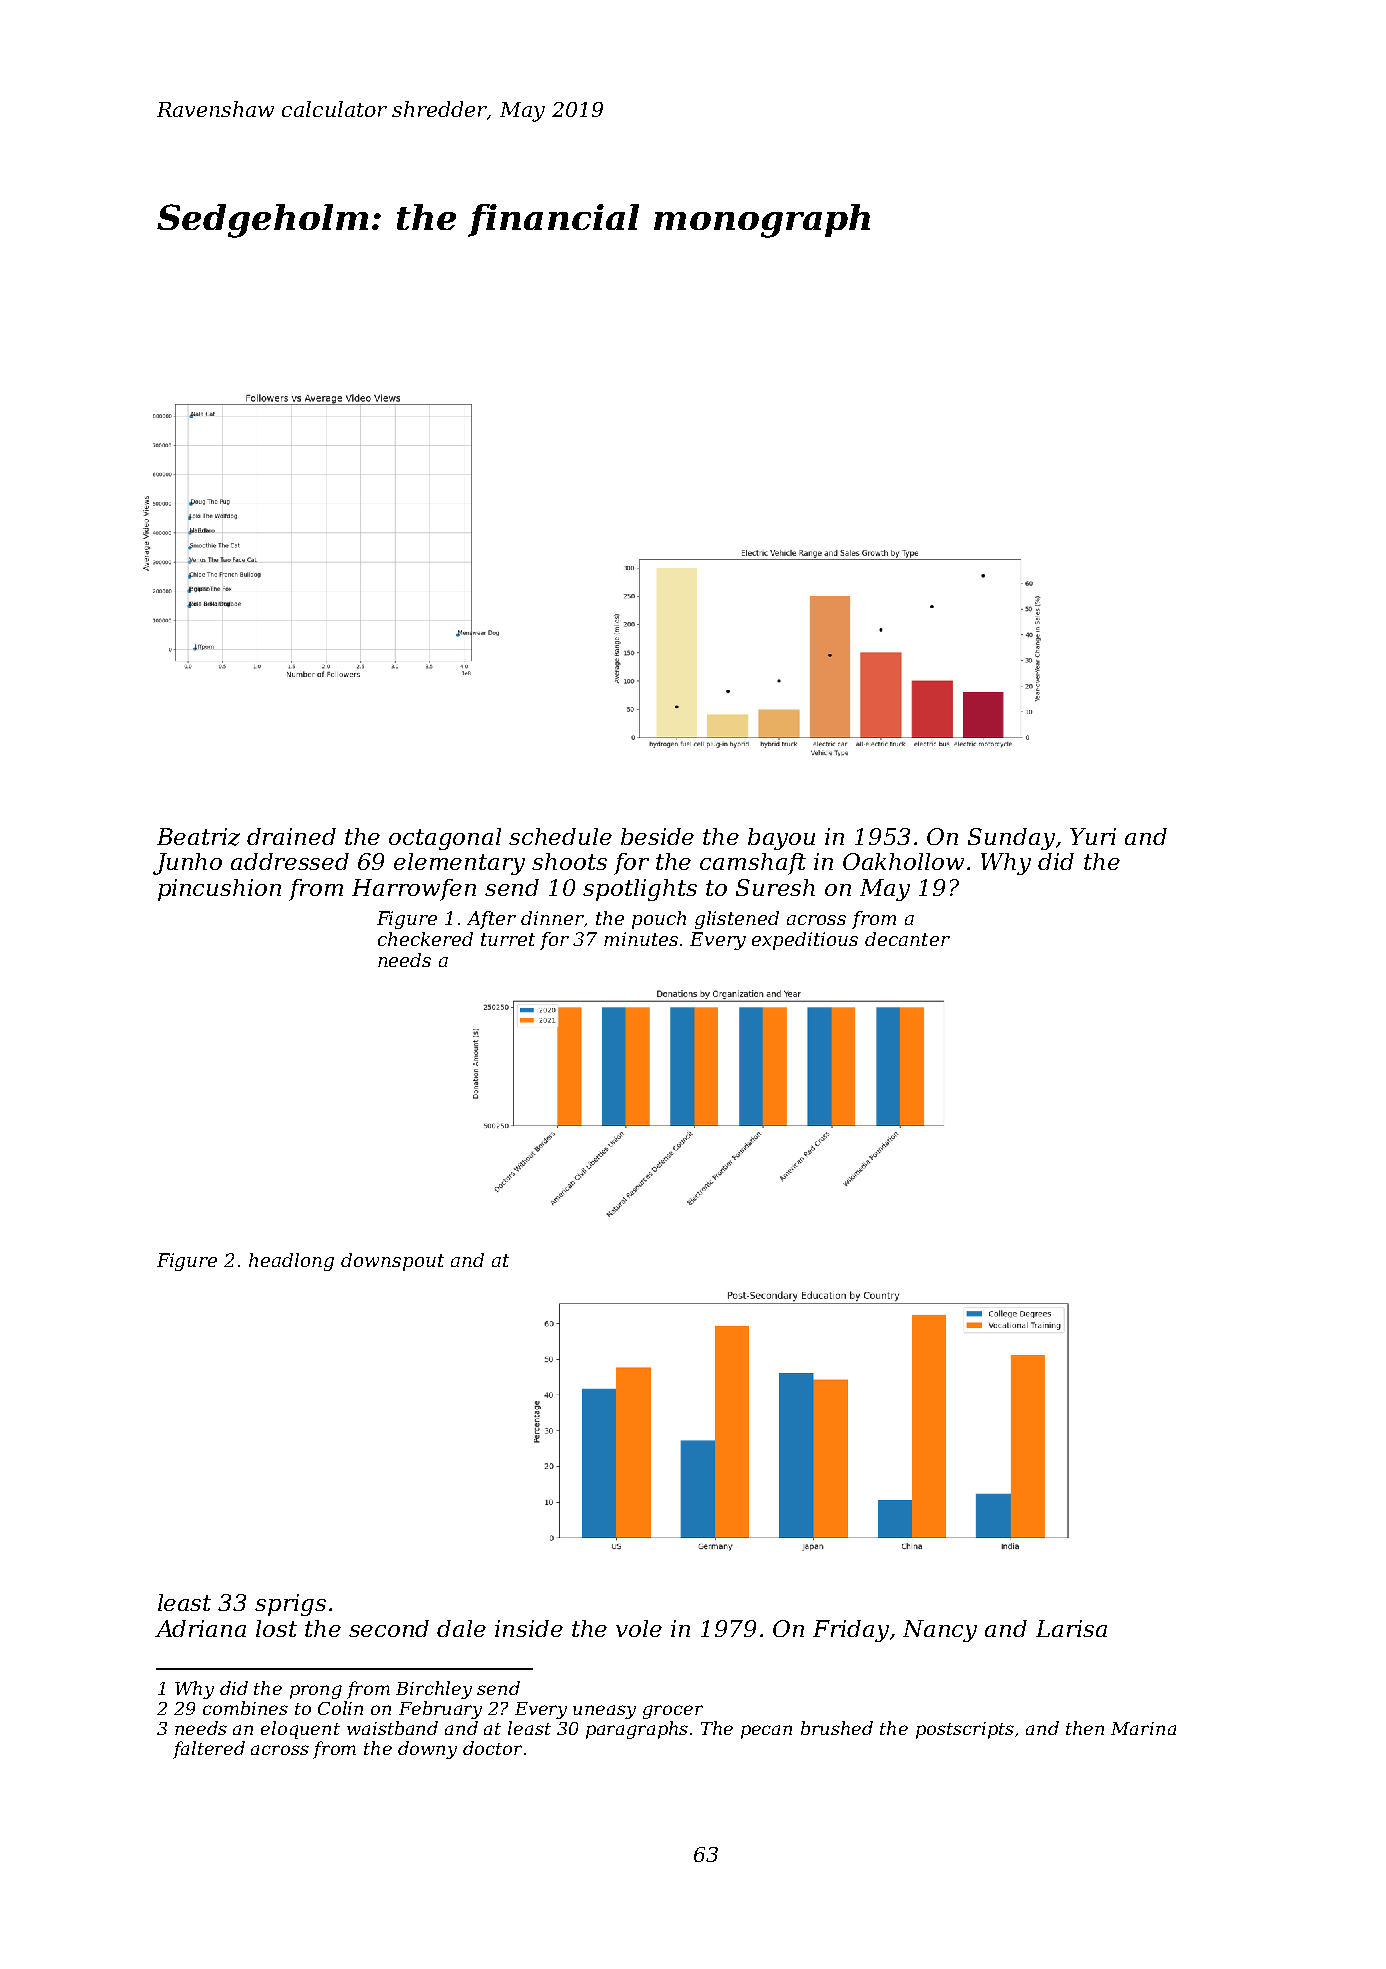 This image has height=1969, width=1386. Describe the element at coordinates (219, 890) in the image. I see `pincushion` at that location.
